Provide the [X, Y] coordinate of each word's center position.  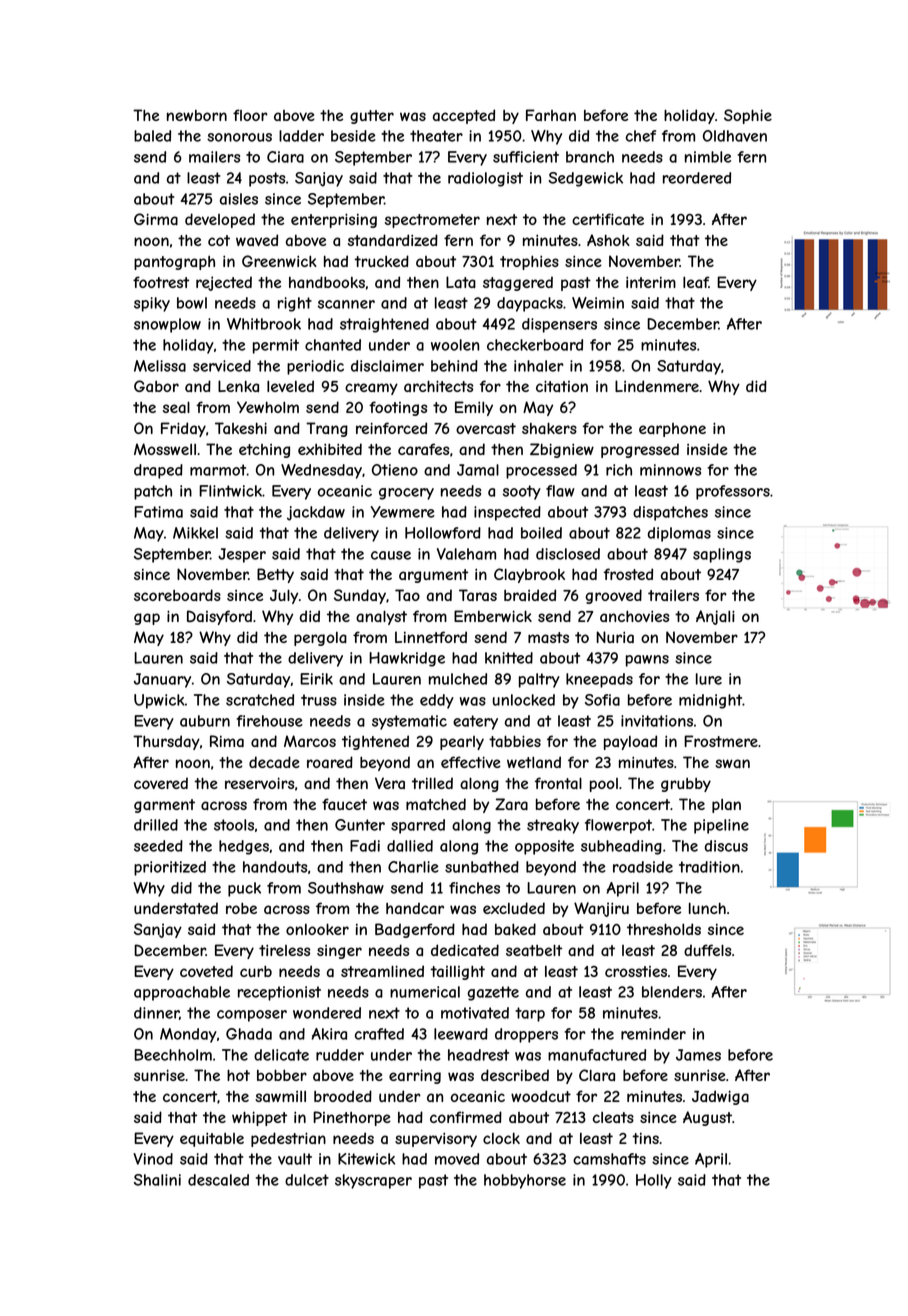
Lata [461, 282]
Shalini [157, 1180]
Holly [654, 1181]
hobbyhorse [525, 1181]
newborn [197, 115]
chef [641, 136]
